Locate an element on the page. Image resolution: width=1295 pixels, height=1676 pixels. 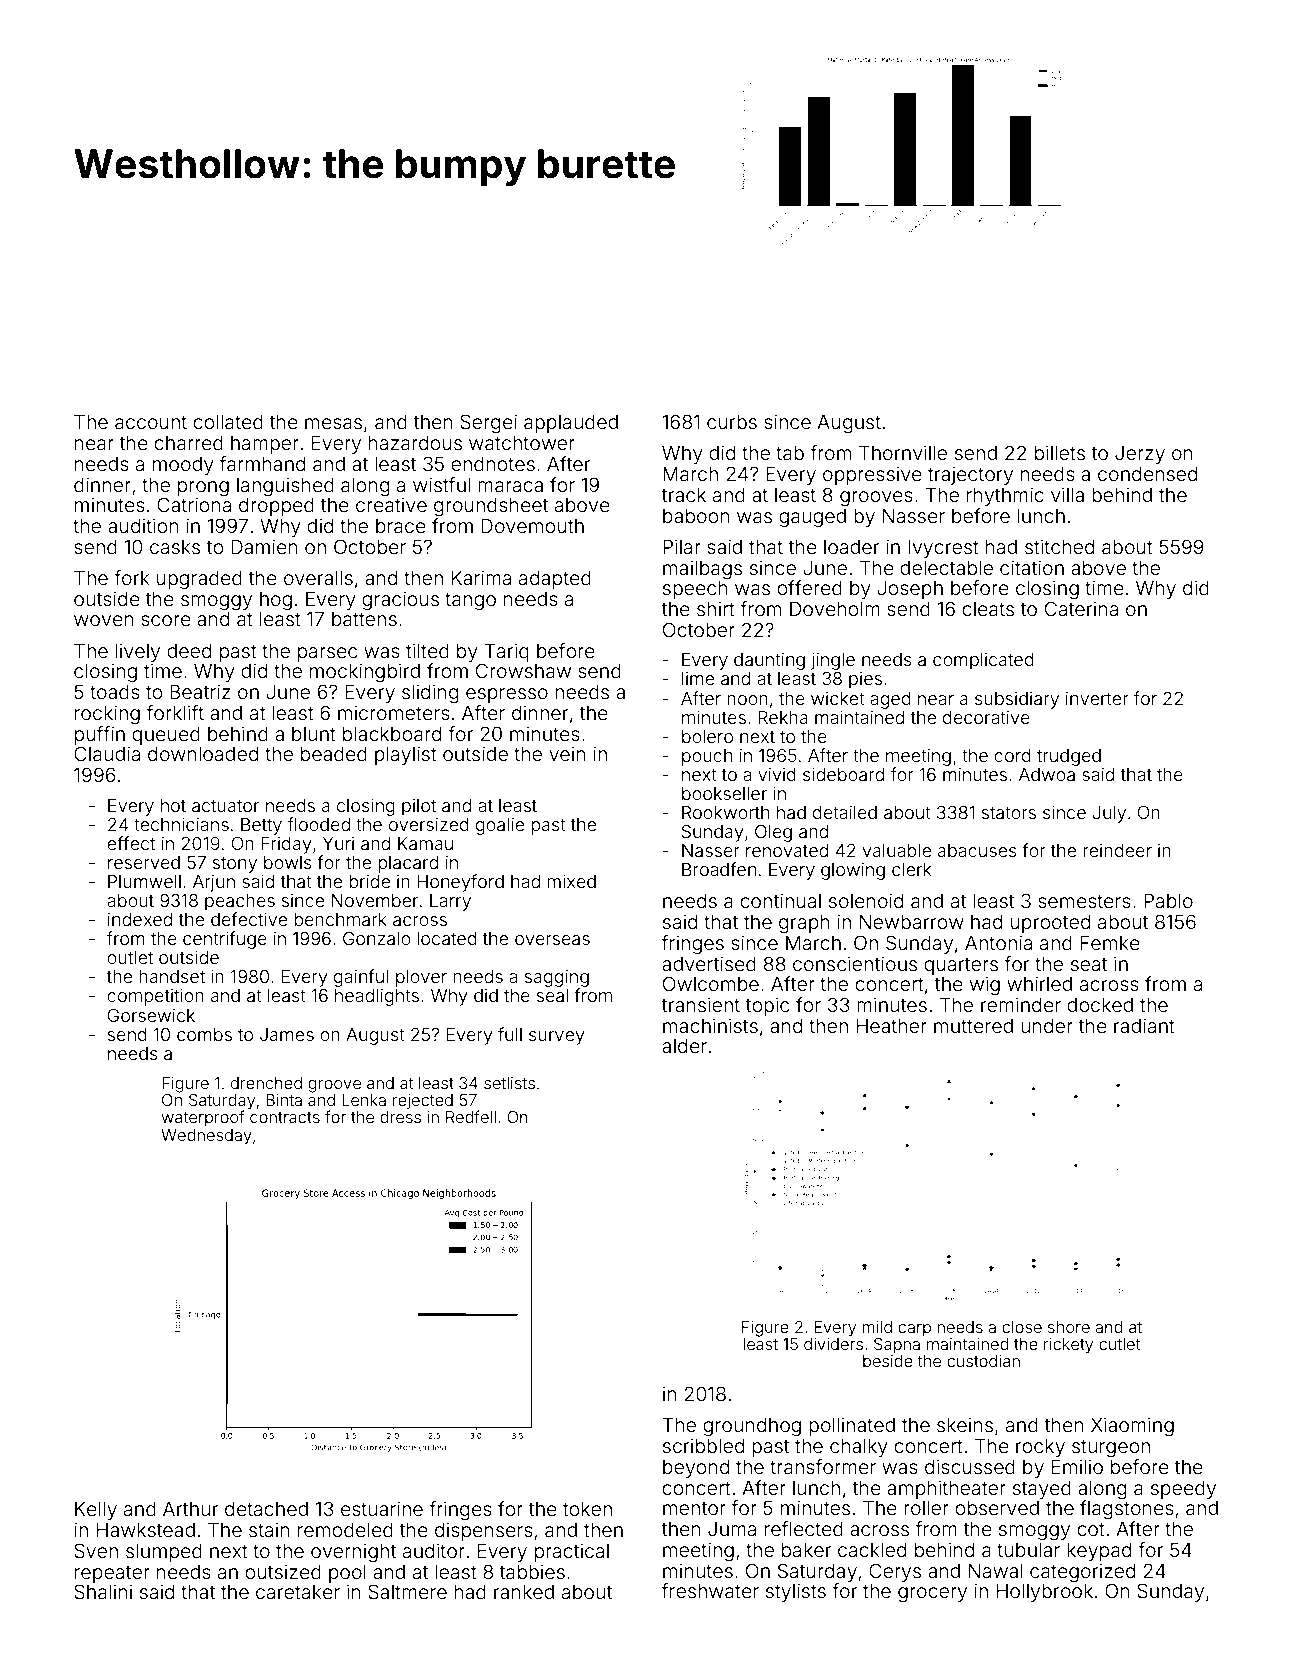
Claudia is located at coordinates (107, 753).
